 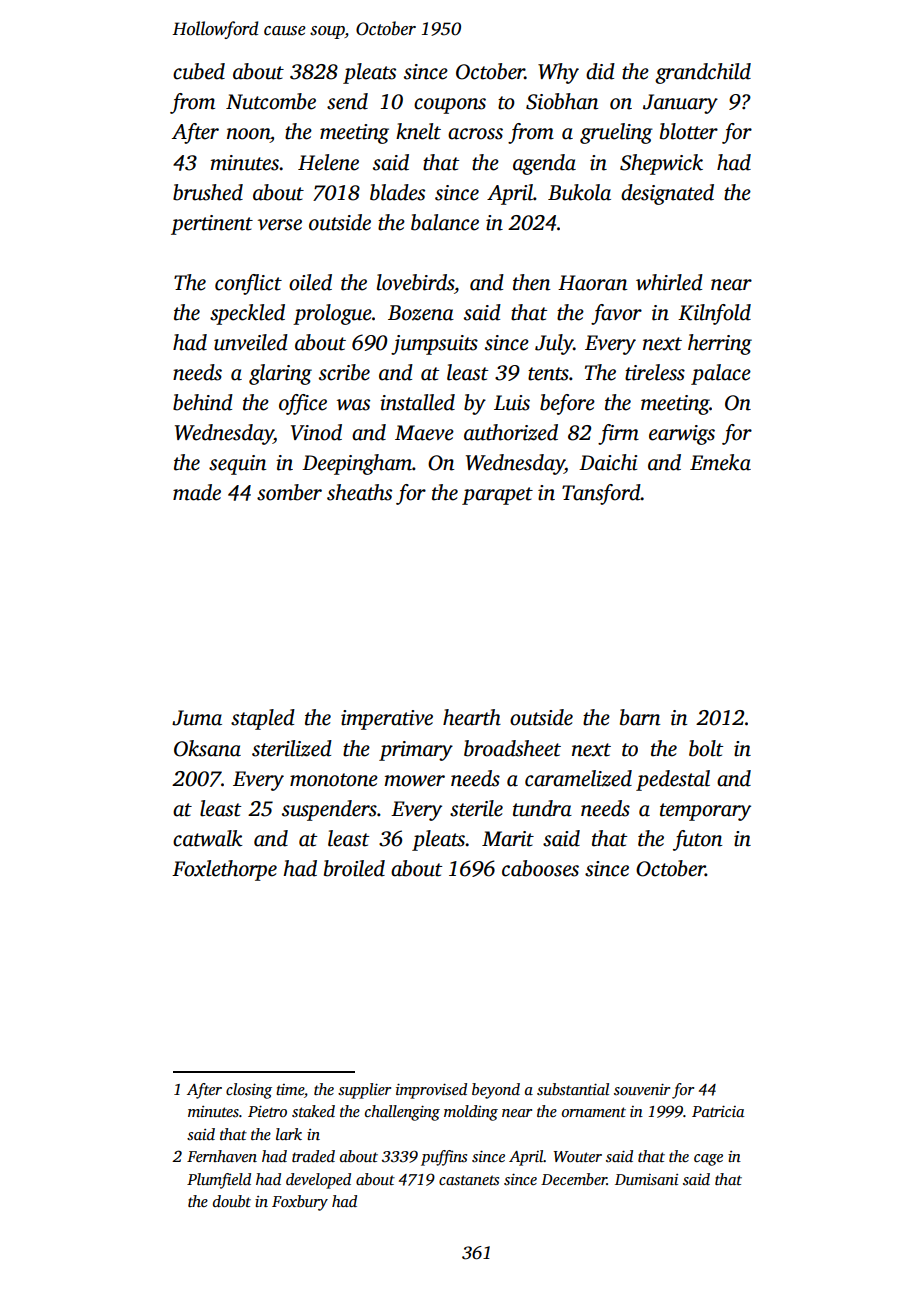 What do you see at coordinates (497, 496) in the document?
I see `parapet` at bounding box center [497, 496].
